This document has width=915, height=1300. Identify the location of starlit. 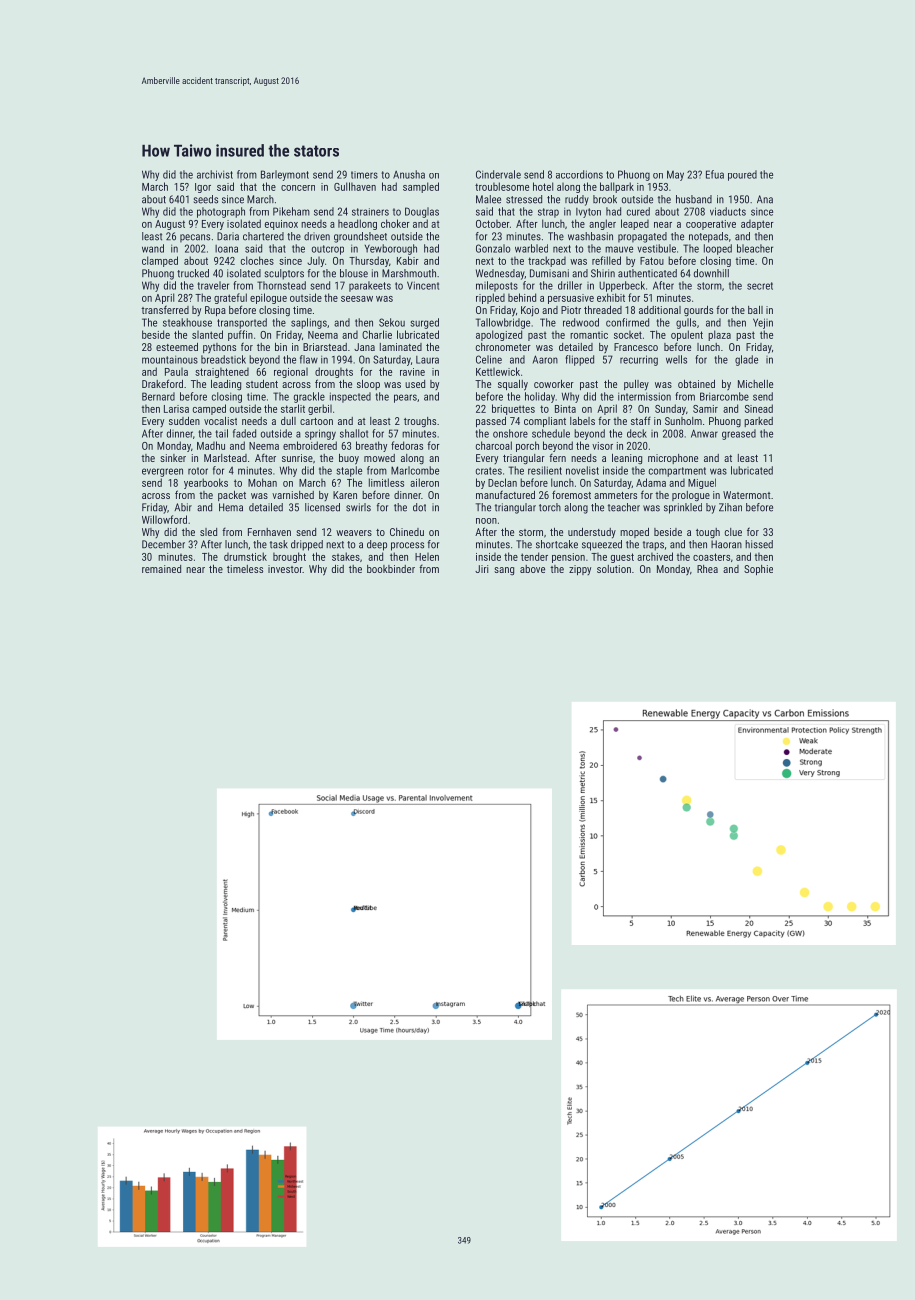
(293, 408).
